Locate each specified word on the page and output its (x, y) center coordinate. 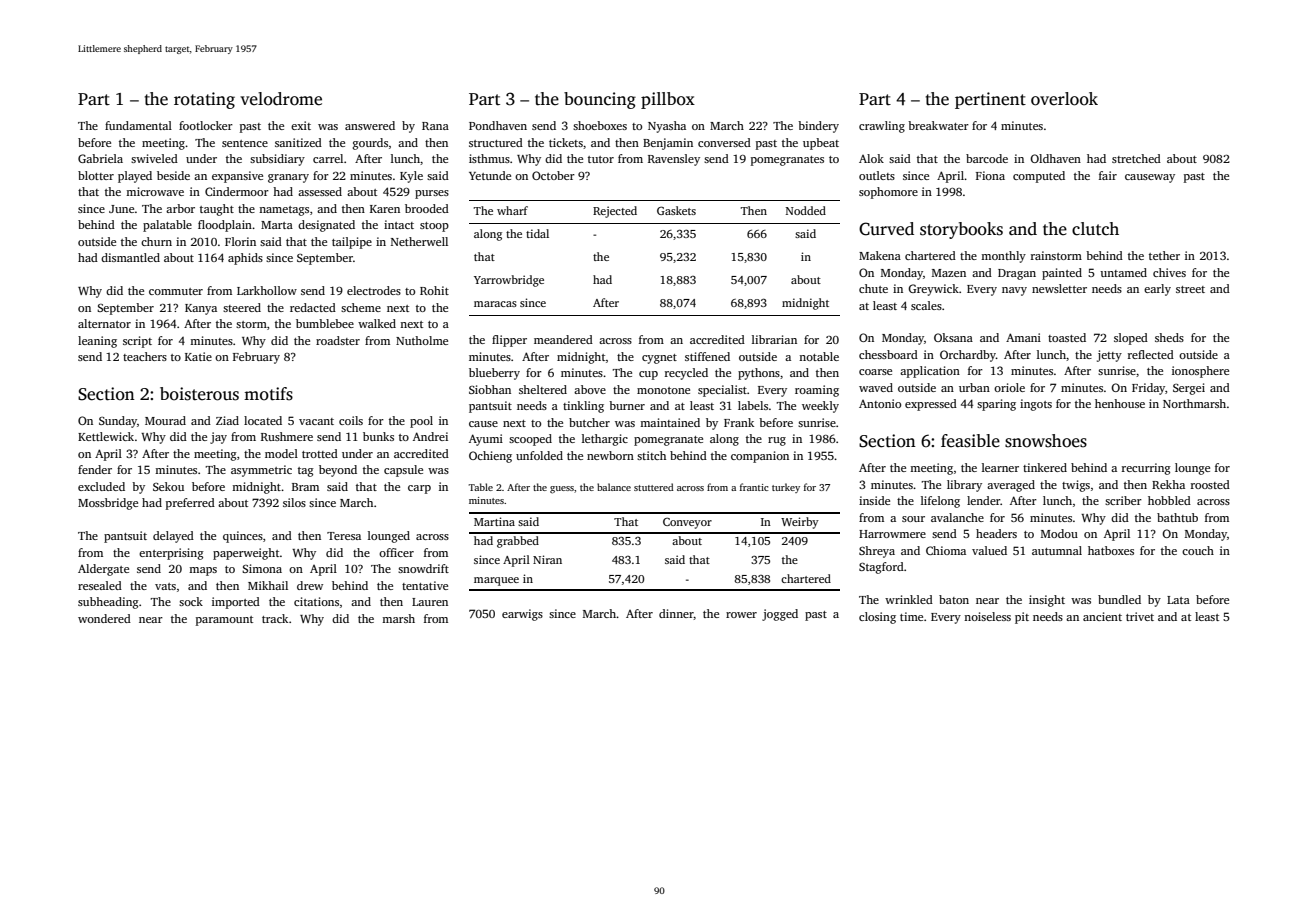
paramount (224, 621)
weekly (820, 407)
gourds (370, 144)
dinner (676, 614)
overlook (1064, 99)
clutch (1095, 229)
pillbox (668, 100)
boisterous (199, 394)
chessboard (888, 354)
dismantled (130, 257)
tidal (537, 233)
